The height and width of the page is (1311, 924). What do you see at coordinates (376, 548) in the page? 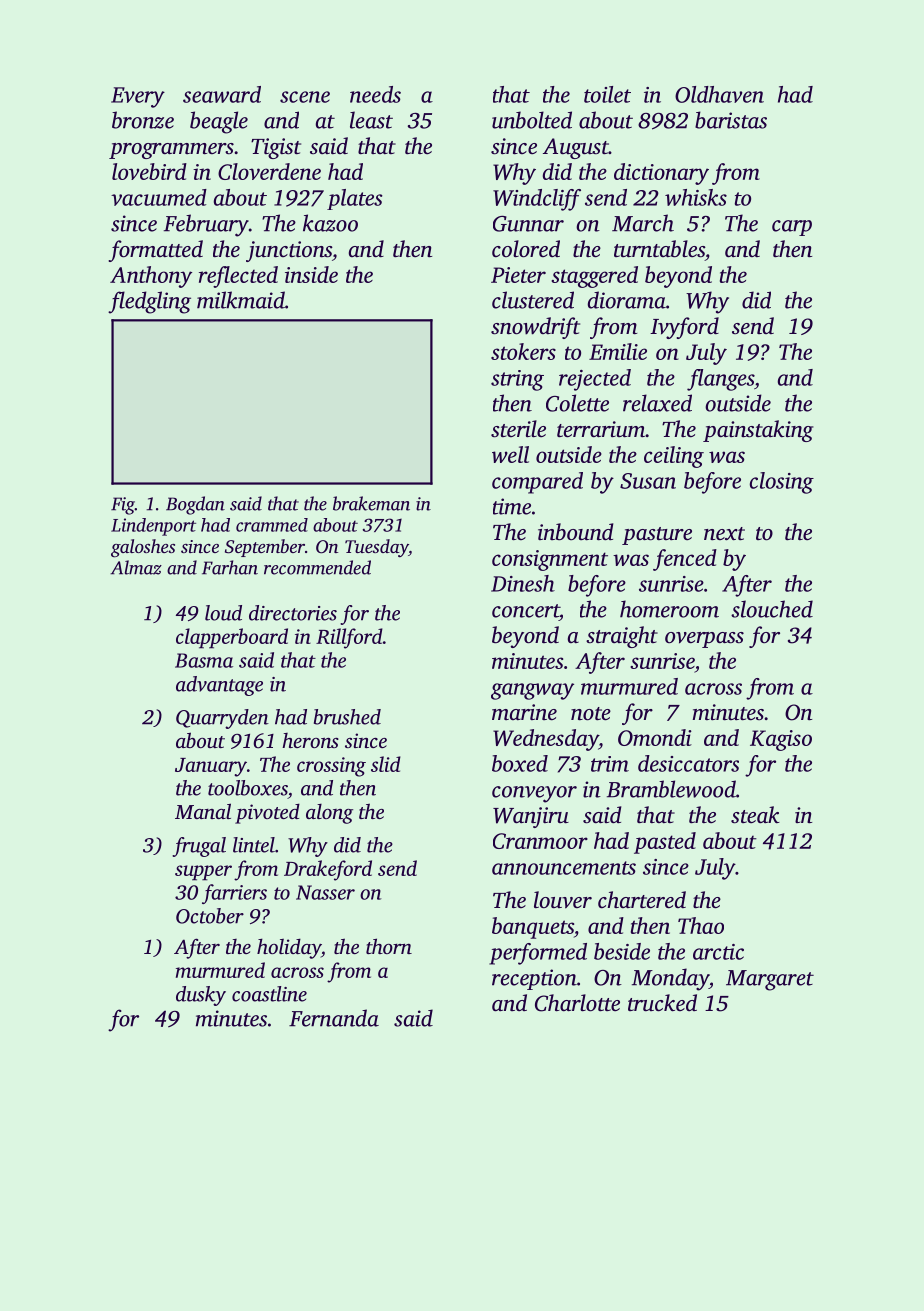
I see `Tuesday` at bounding box center [376, 548].
